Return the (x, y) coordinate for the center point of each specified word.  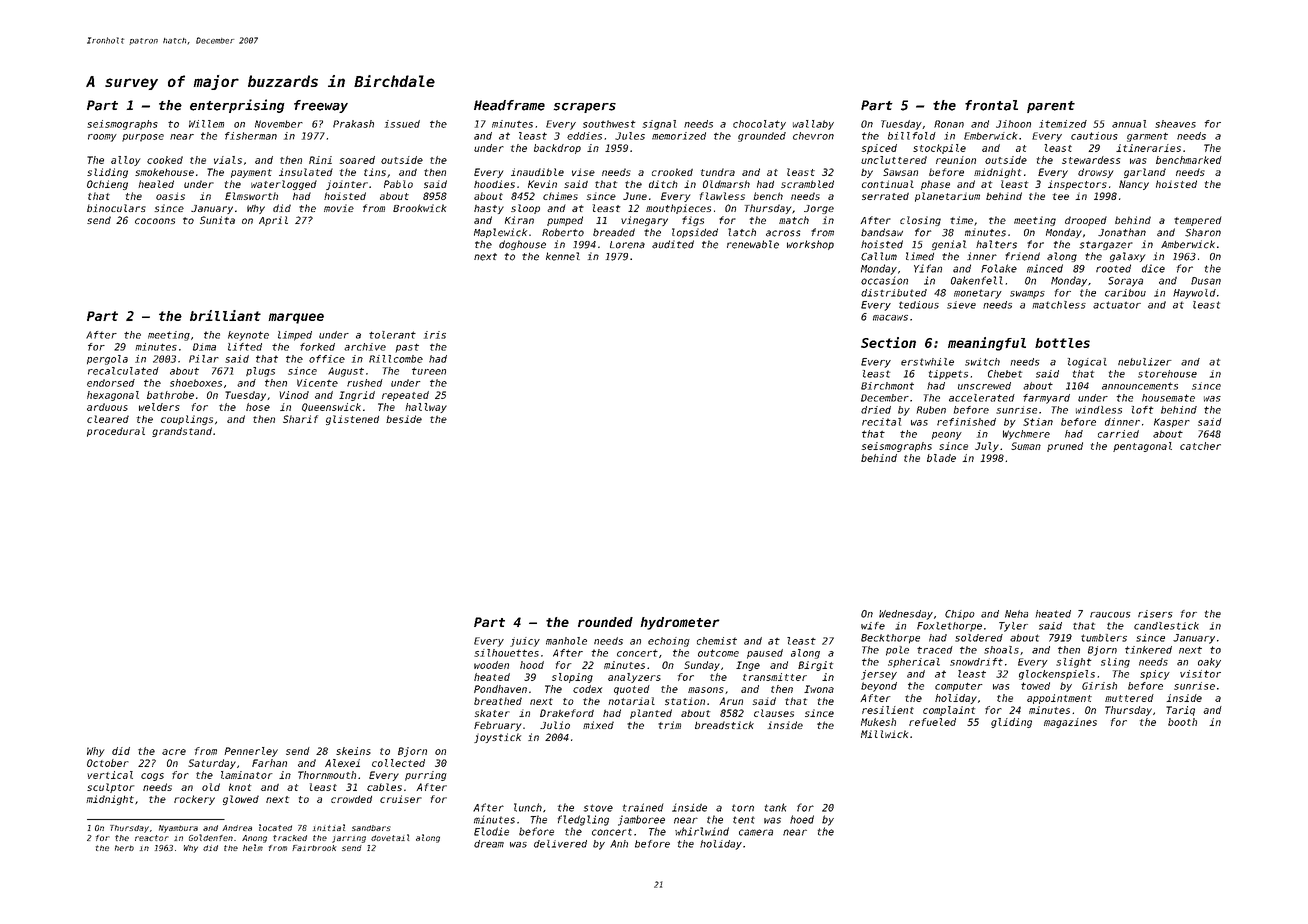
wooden (491, 665)
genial (949, 245)
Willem (206, 124)
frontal (991, 105)
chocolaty (759, 125)
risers (1155, 614)
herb (124, 848)
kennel (563, 256)
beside (404, 419)
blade (941, 458)
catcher (1200, 446)
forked (317, 347)
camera (756, 832)
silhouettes (506, 653)
